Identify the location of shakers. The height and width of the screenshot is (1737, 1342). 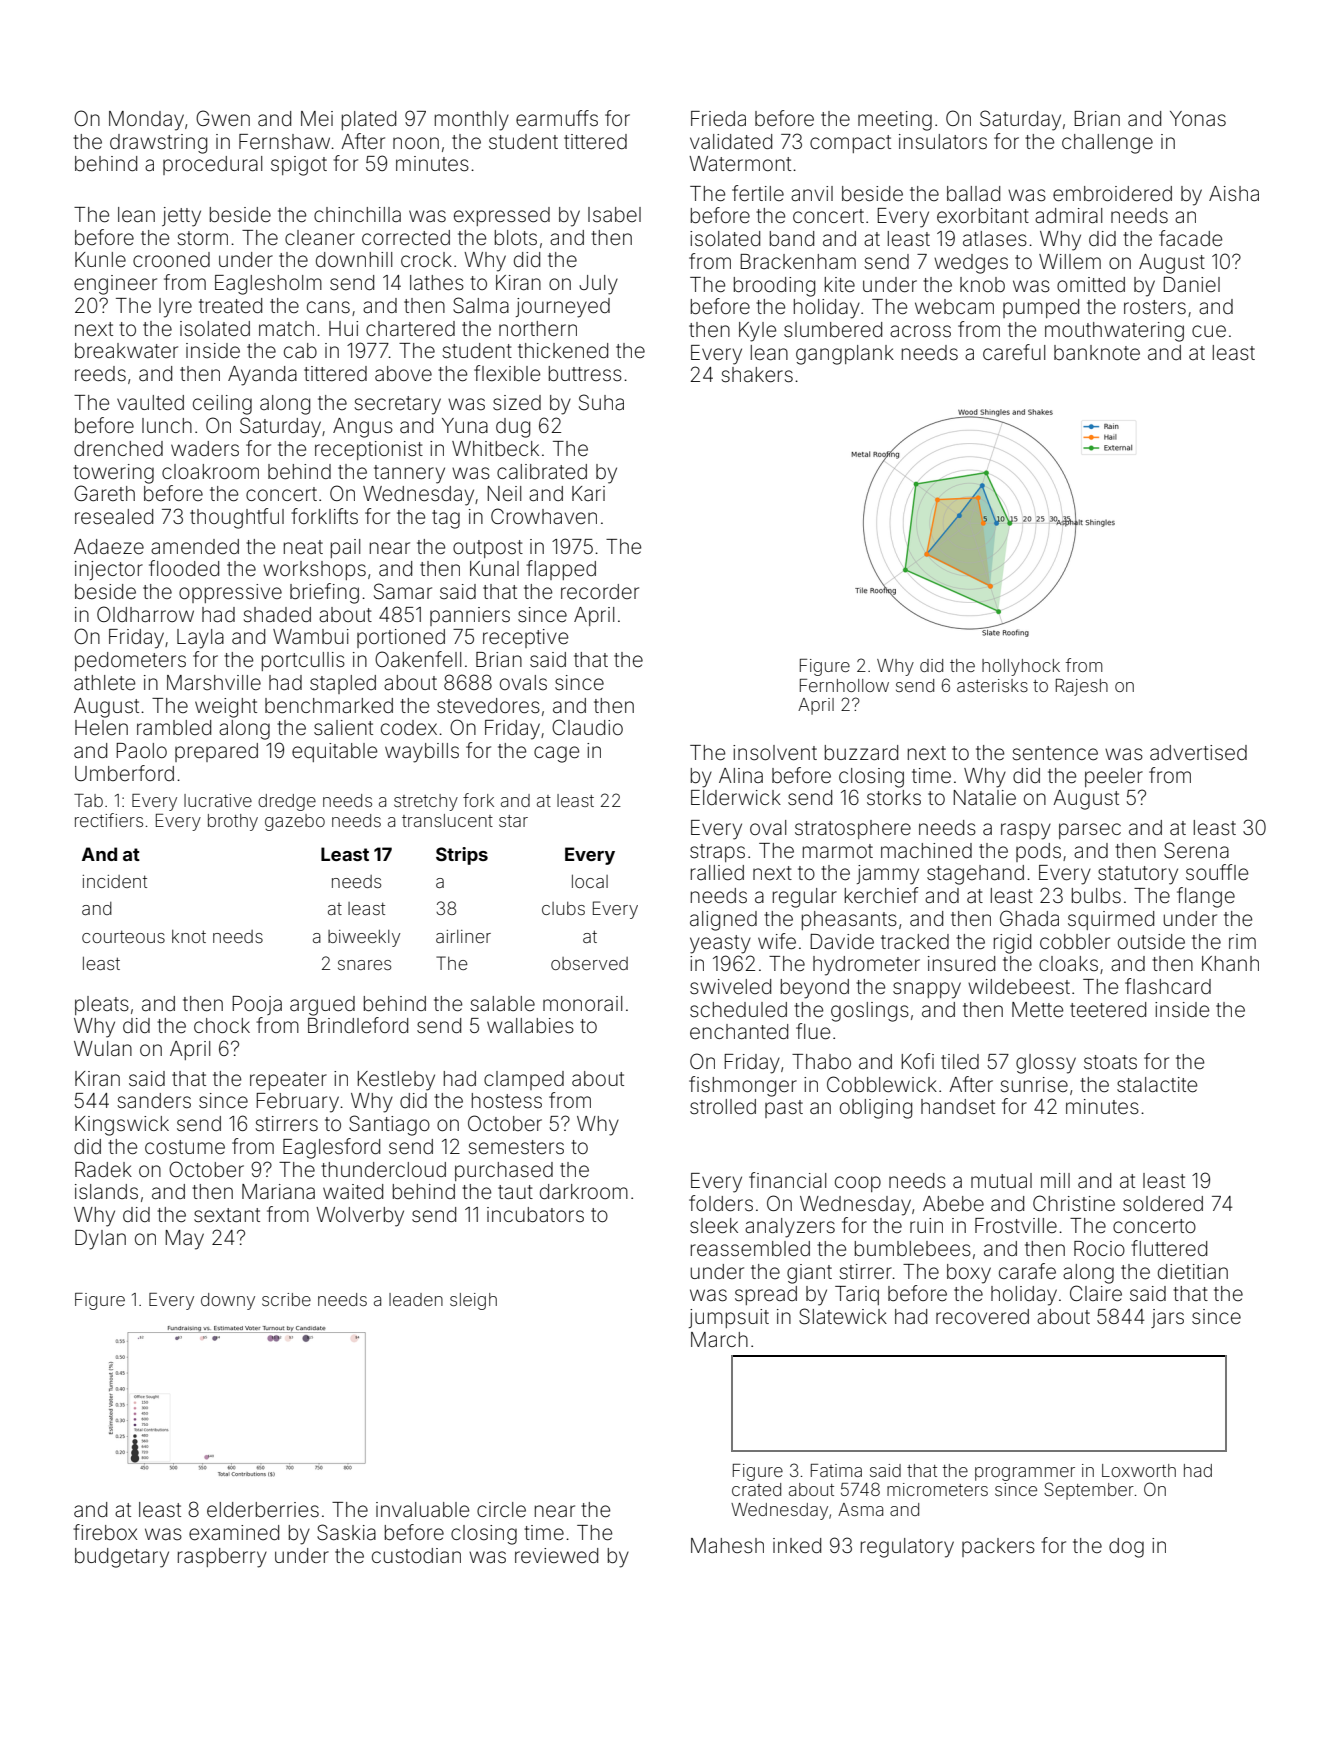
(757, 375).
